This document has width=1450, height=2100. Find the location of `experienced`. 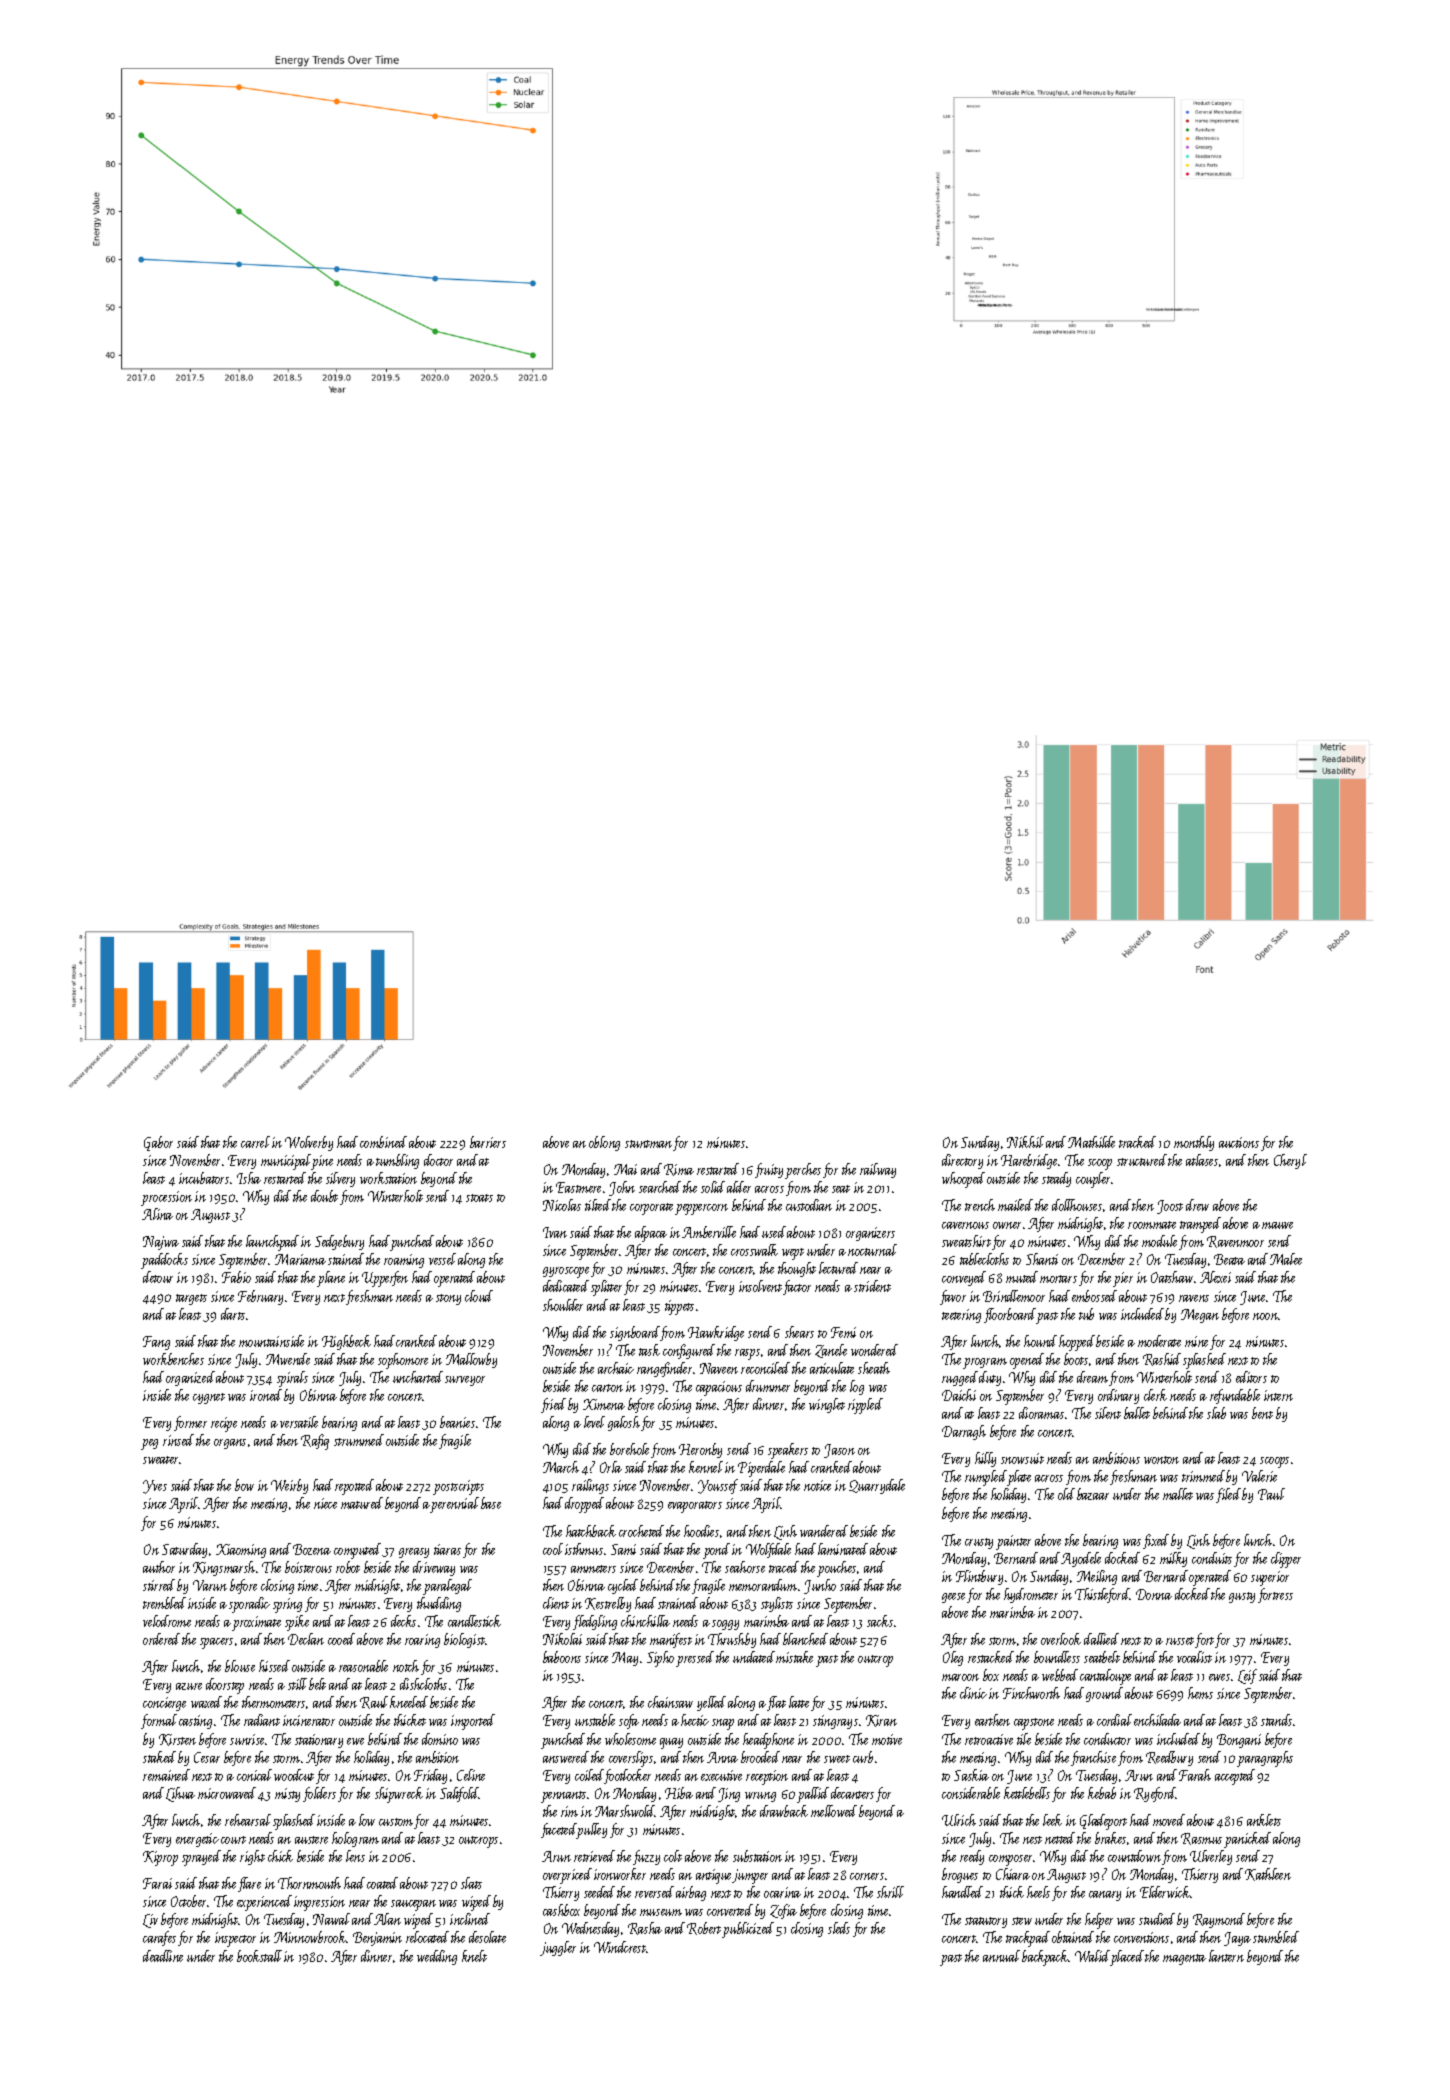

experienced is located at coordinates (264, 1903).
